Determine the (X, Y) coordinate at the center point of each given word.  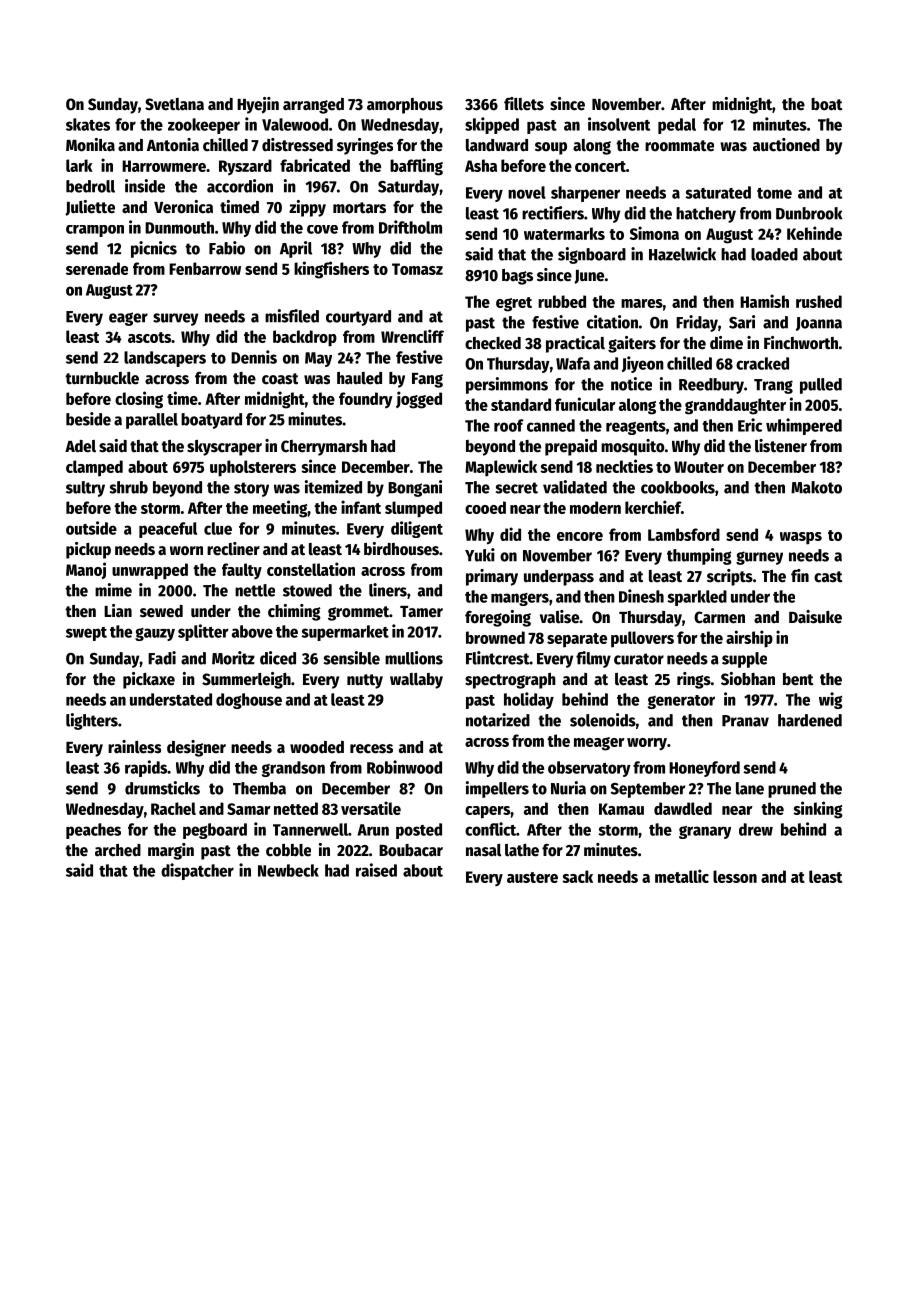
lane (750, 788)
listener (781, 446)
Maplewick (501, 467)
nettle (255, 590)
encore (580, 536)
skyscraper (224, 448)
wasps (801, 538)
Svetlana (174, 104)
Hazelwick (682, 254)
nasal (483, 850)
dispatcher (197, 871)
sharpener (585, 194)
